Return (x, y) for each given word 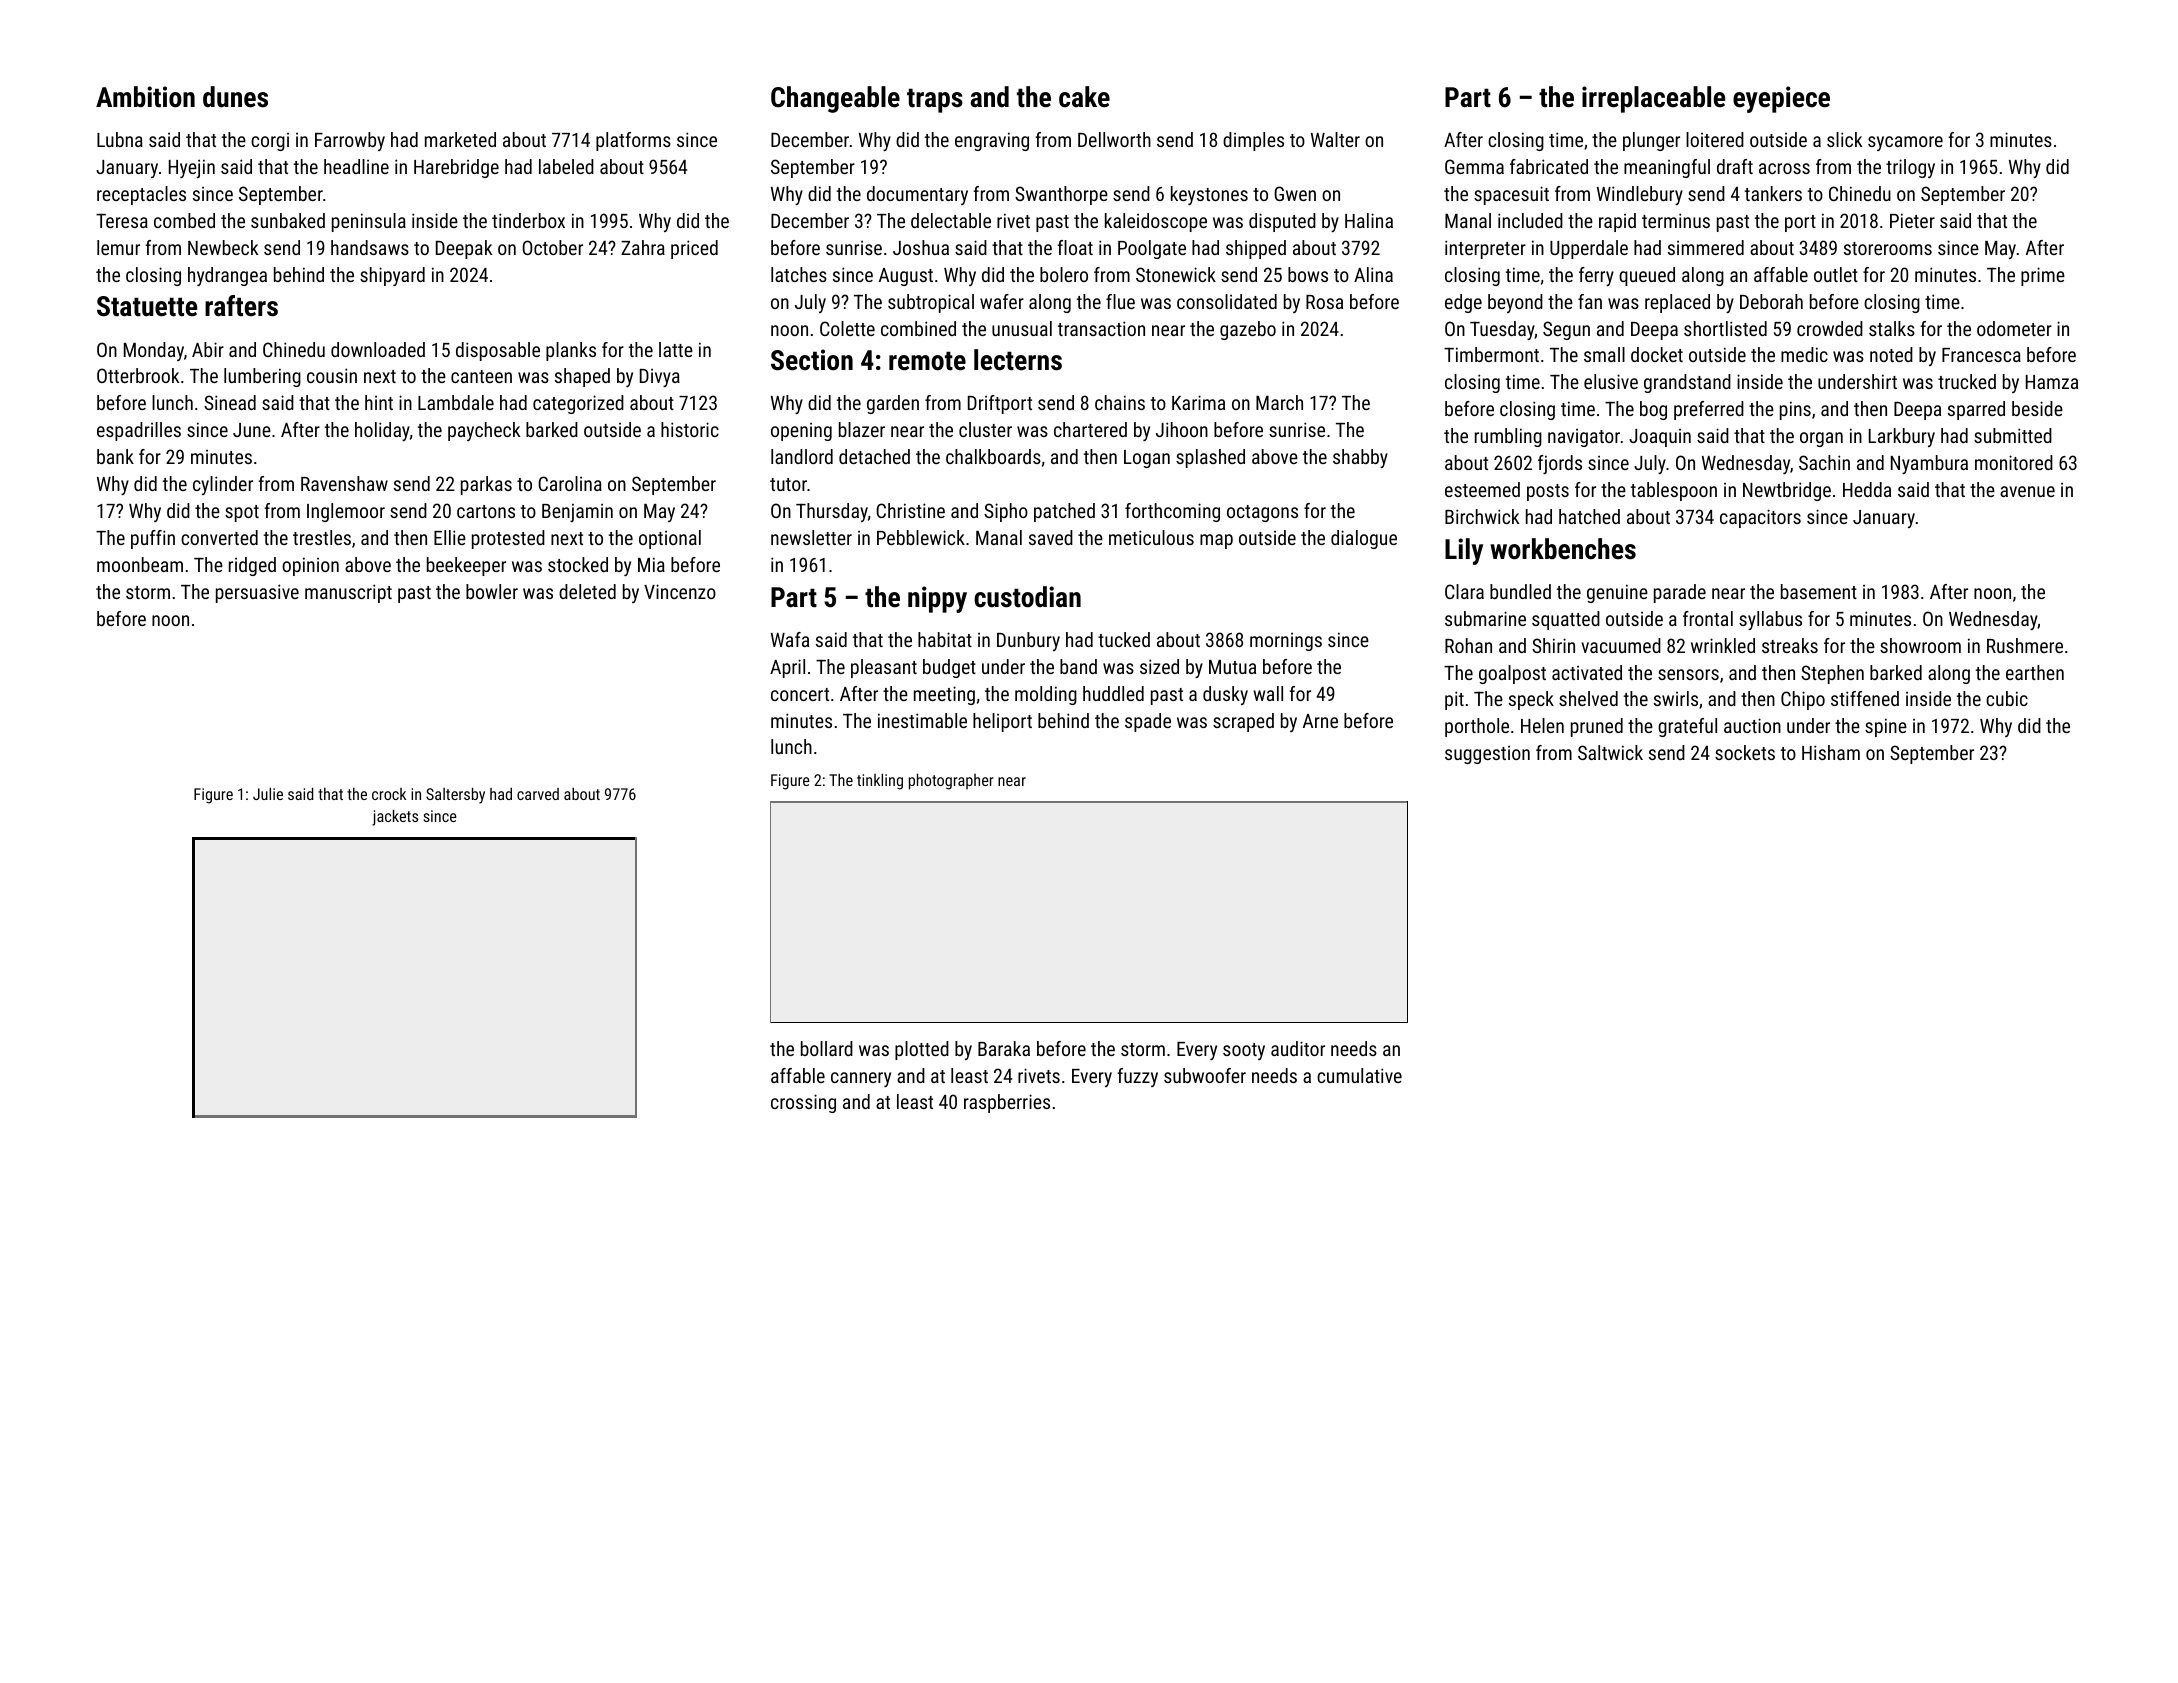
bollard (827, 1048)
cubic (2007, 698)
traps (935, 100)
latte (676, 349)
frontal (1708, 618)
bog (1653, 410)
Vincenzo (680, 591)
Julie (268, 793)
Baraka (1004, 1048)
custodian (1027, 597)
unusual (1022, 328)
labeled (566, 166)
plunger (1651, 141)
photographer (951, 781)
